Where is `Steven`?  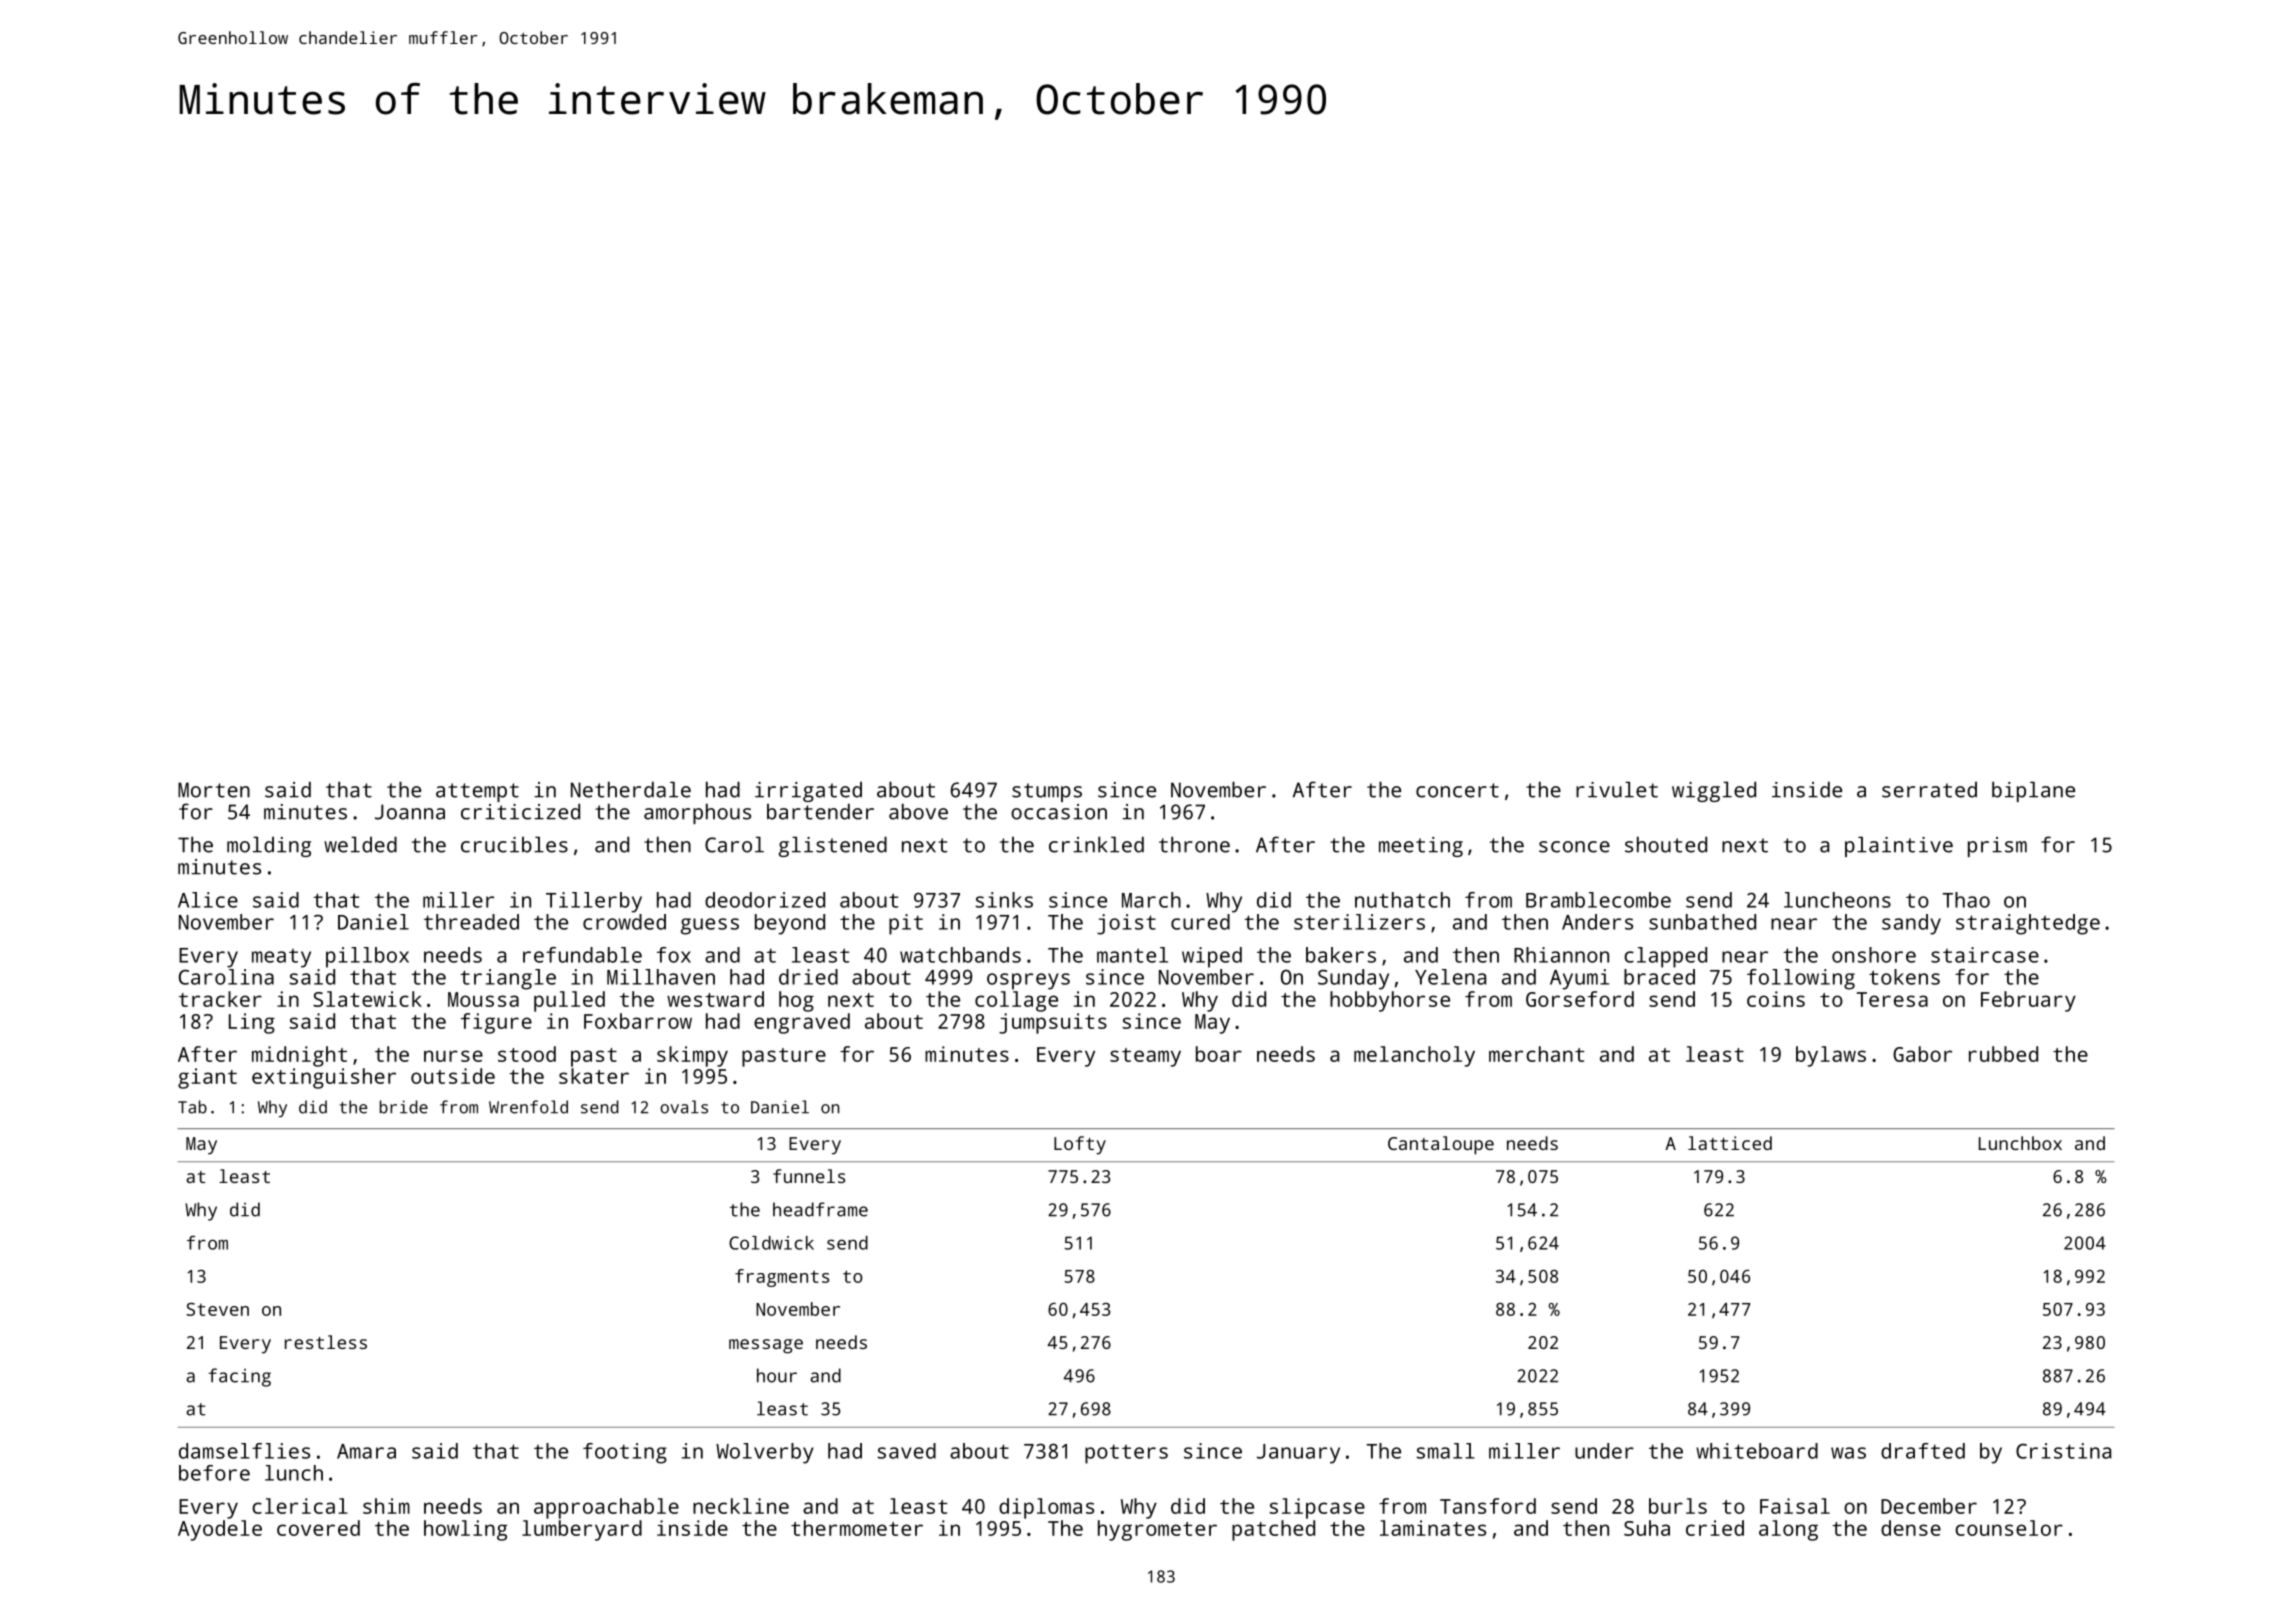 Steven is located at coordinates (217, 1309).
